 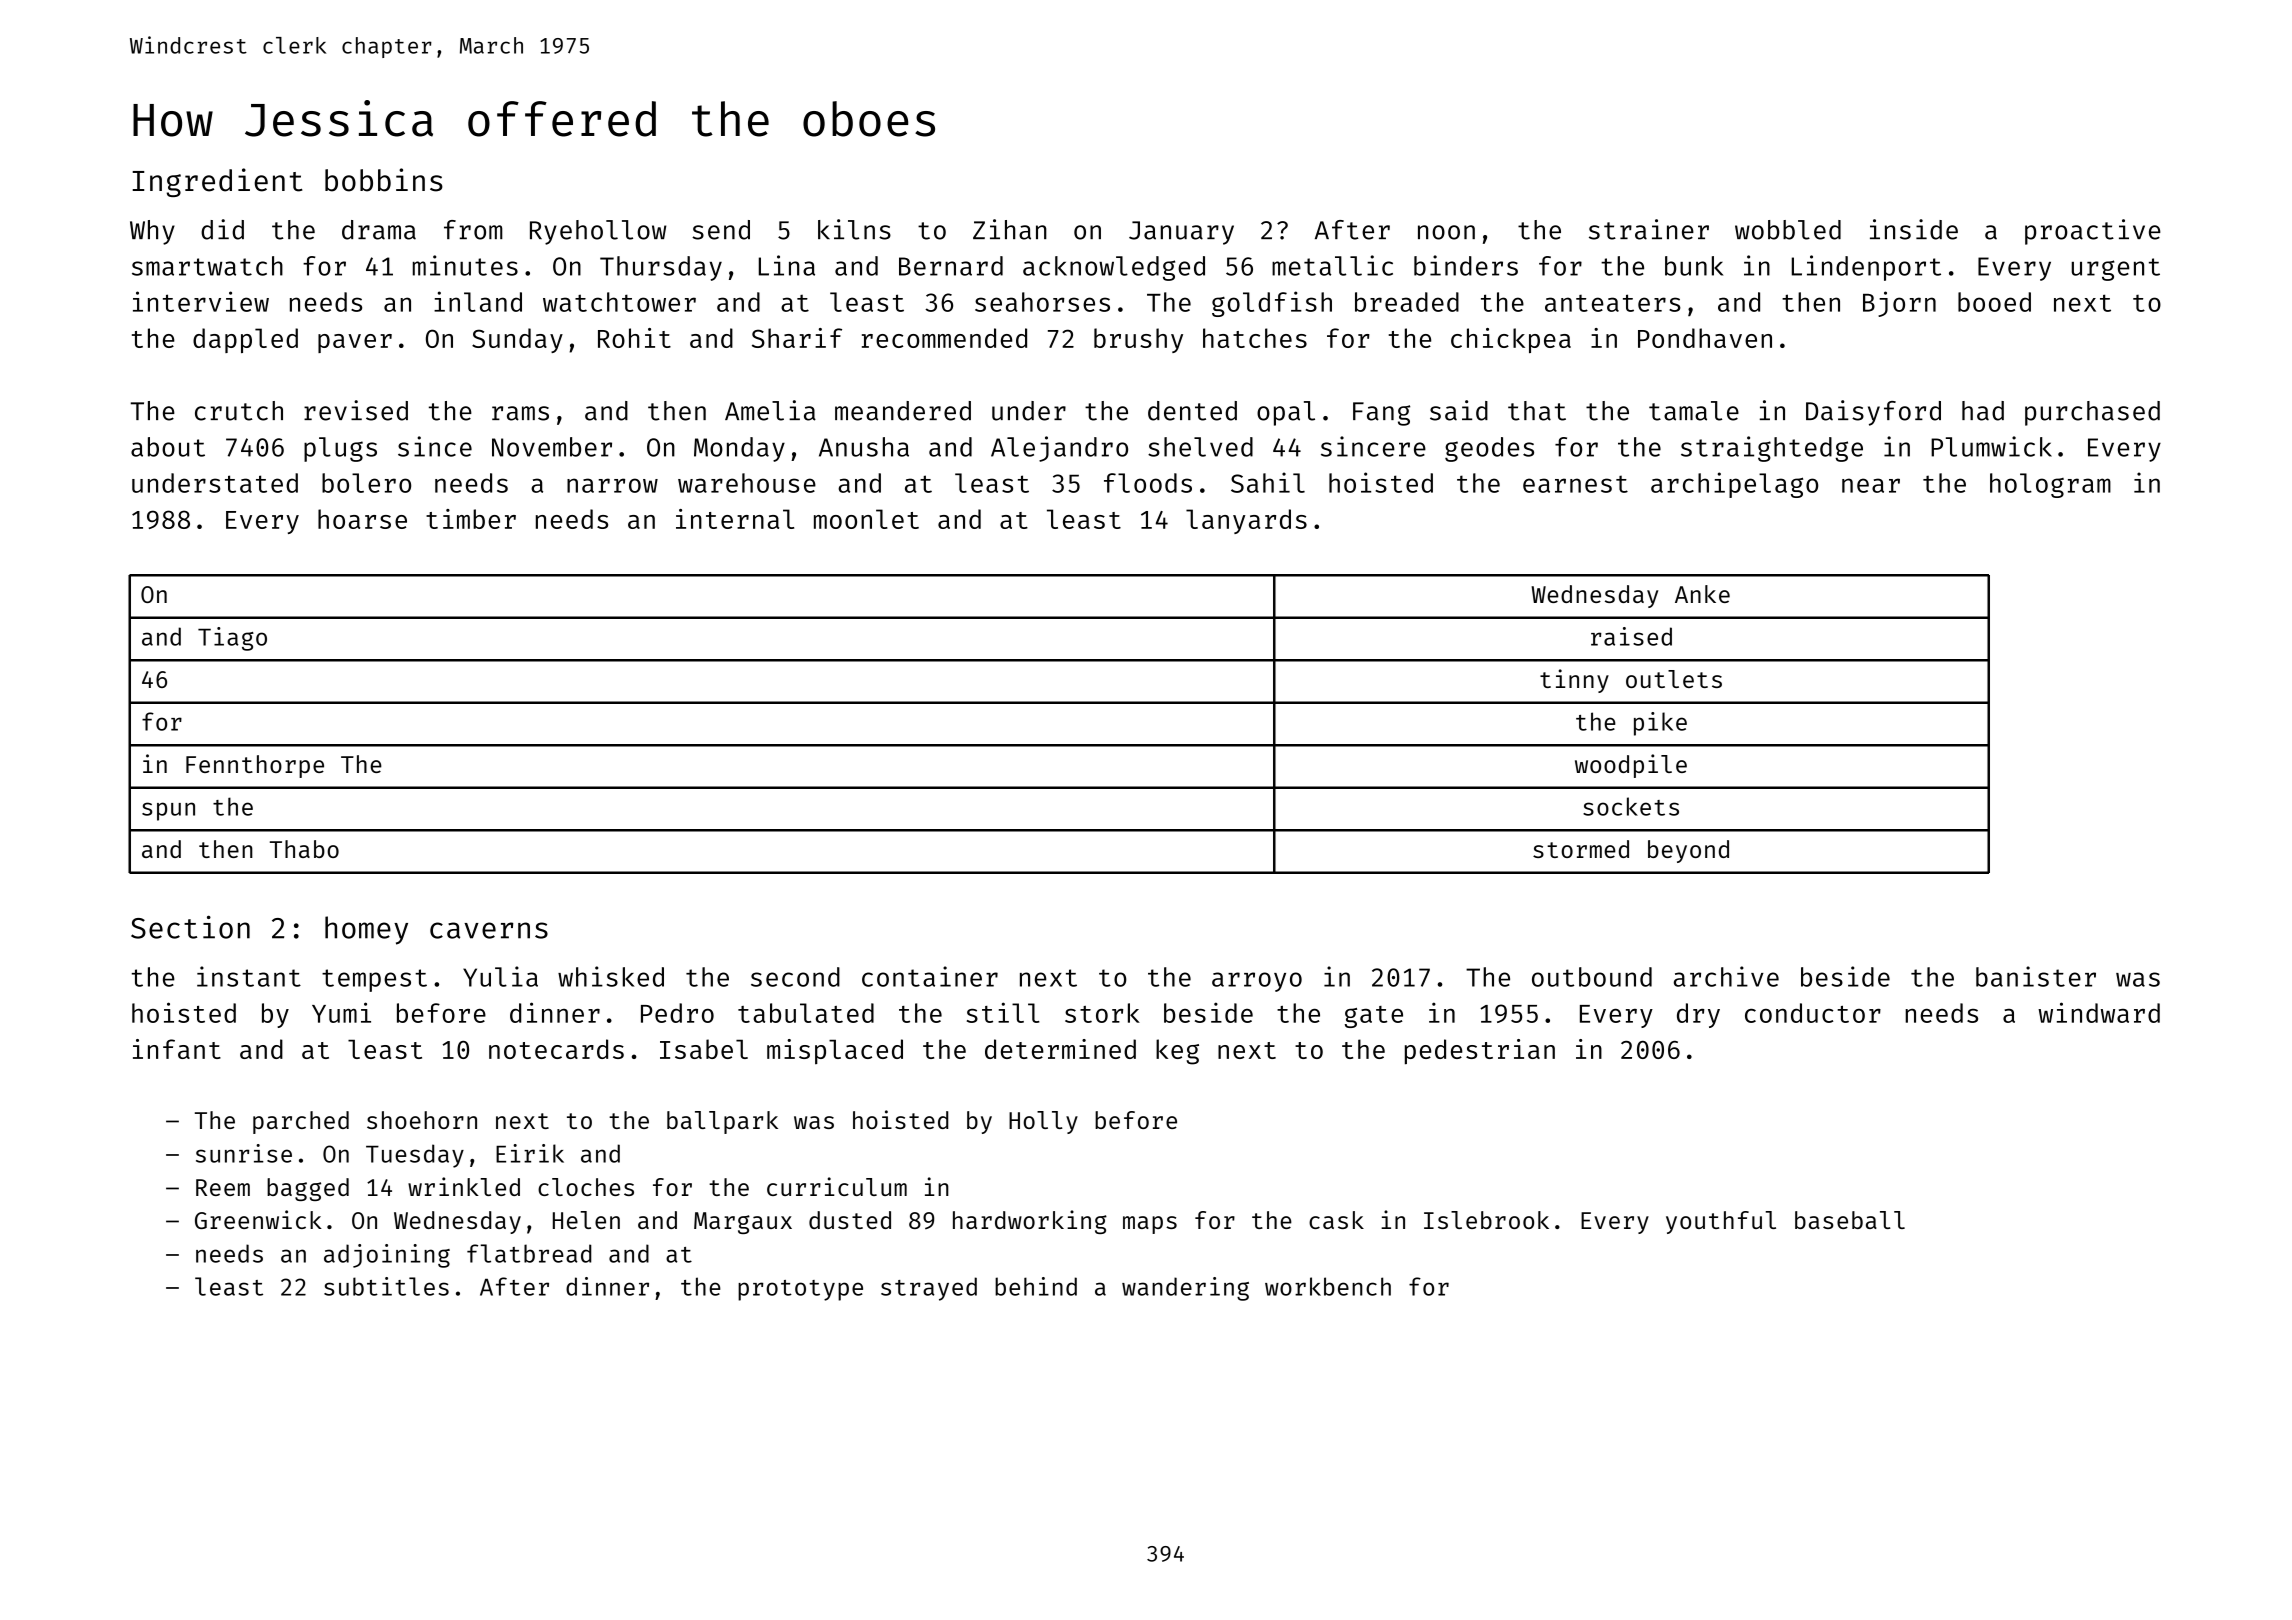 What do you see at coordinates (384, 180) in the document?
I see `bobbins` at bounding box center [384, 180].
